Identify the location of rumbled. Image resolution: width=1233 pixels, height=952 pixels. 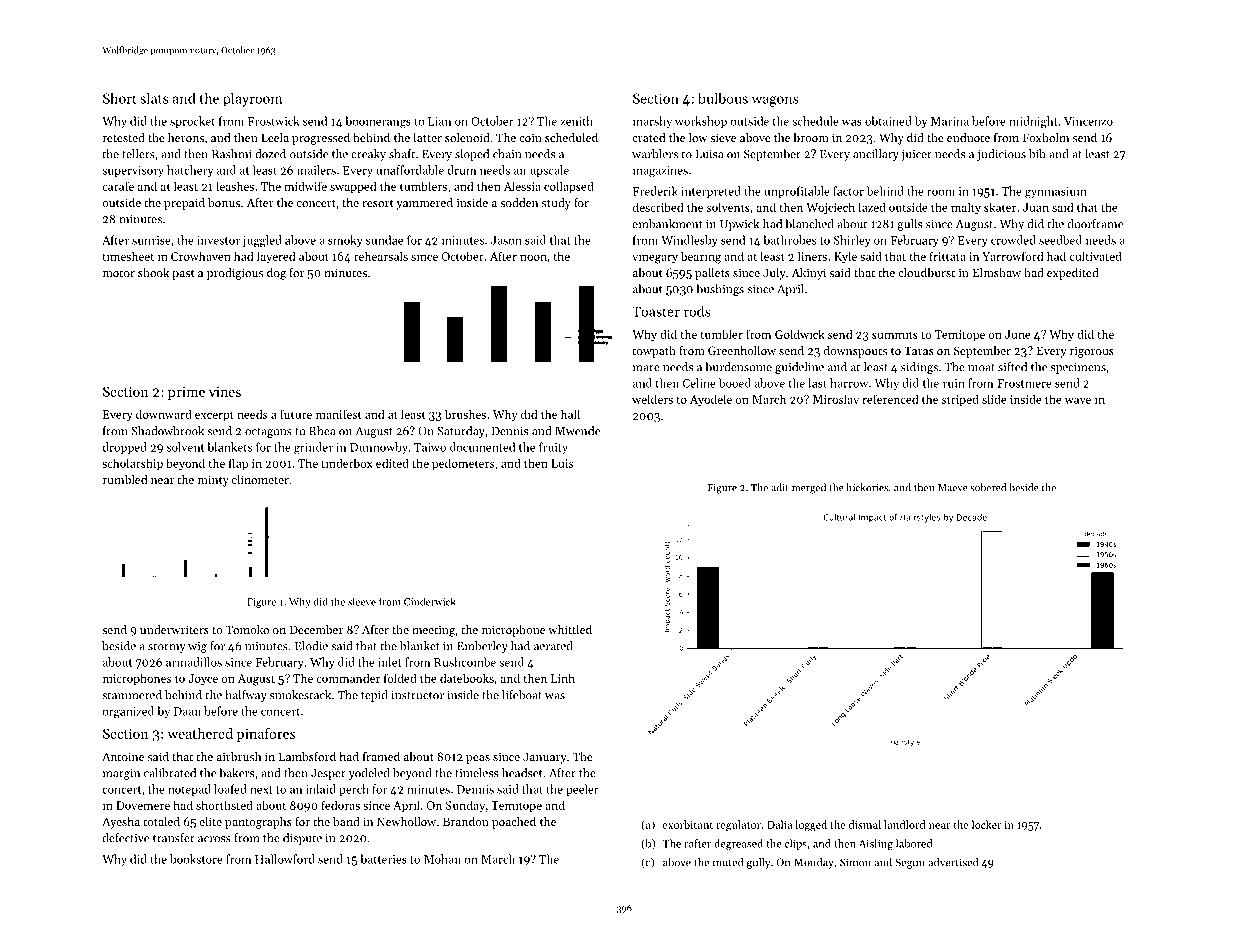
(125, 479).
